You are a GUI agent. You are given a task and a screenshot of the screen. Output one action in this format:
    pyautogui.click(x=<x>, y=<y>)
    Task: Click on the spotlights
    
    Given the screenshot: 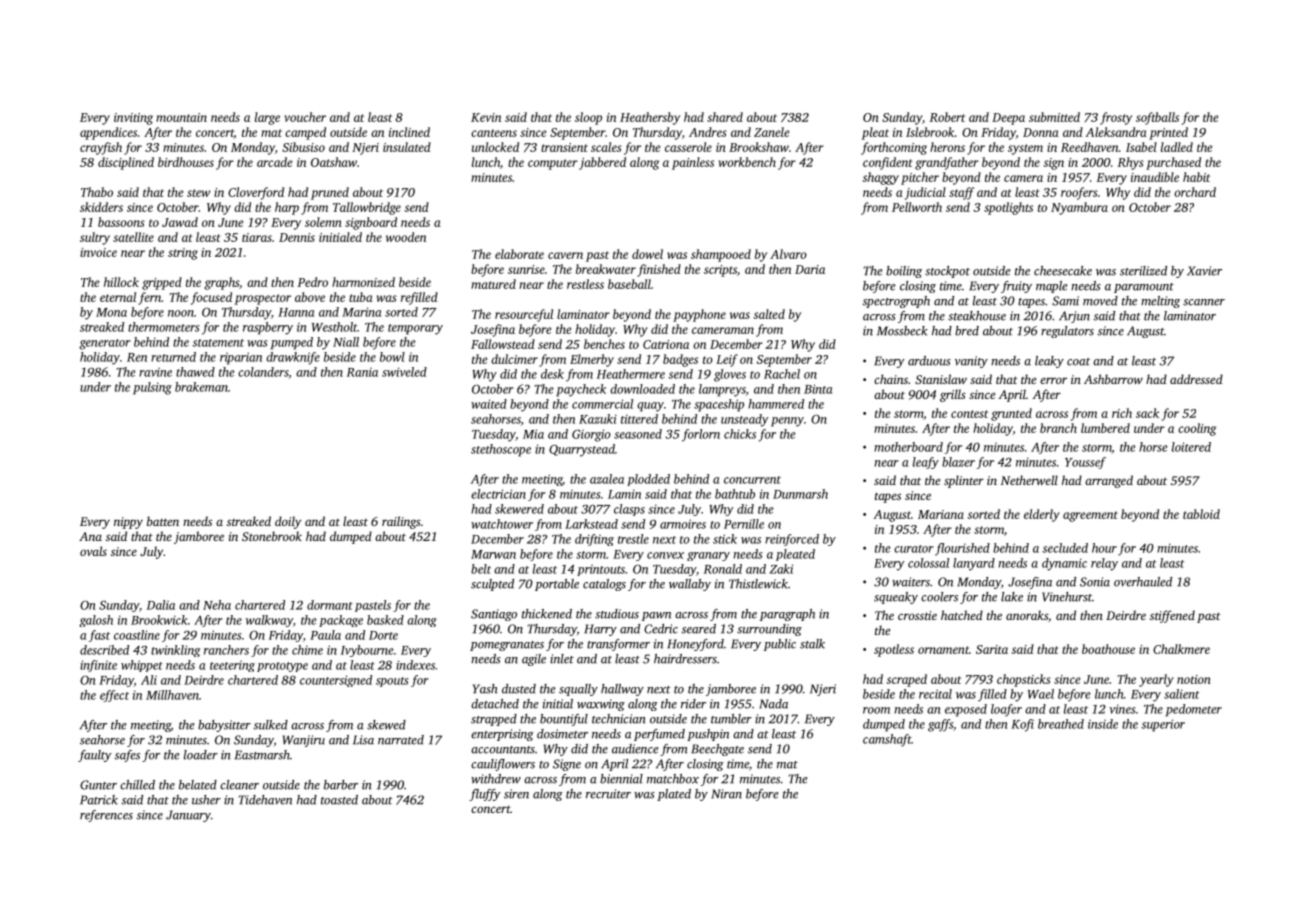 What is the action you would take?
    pyautogui.click(x=1008, y=208)
